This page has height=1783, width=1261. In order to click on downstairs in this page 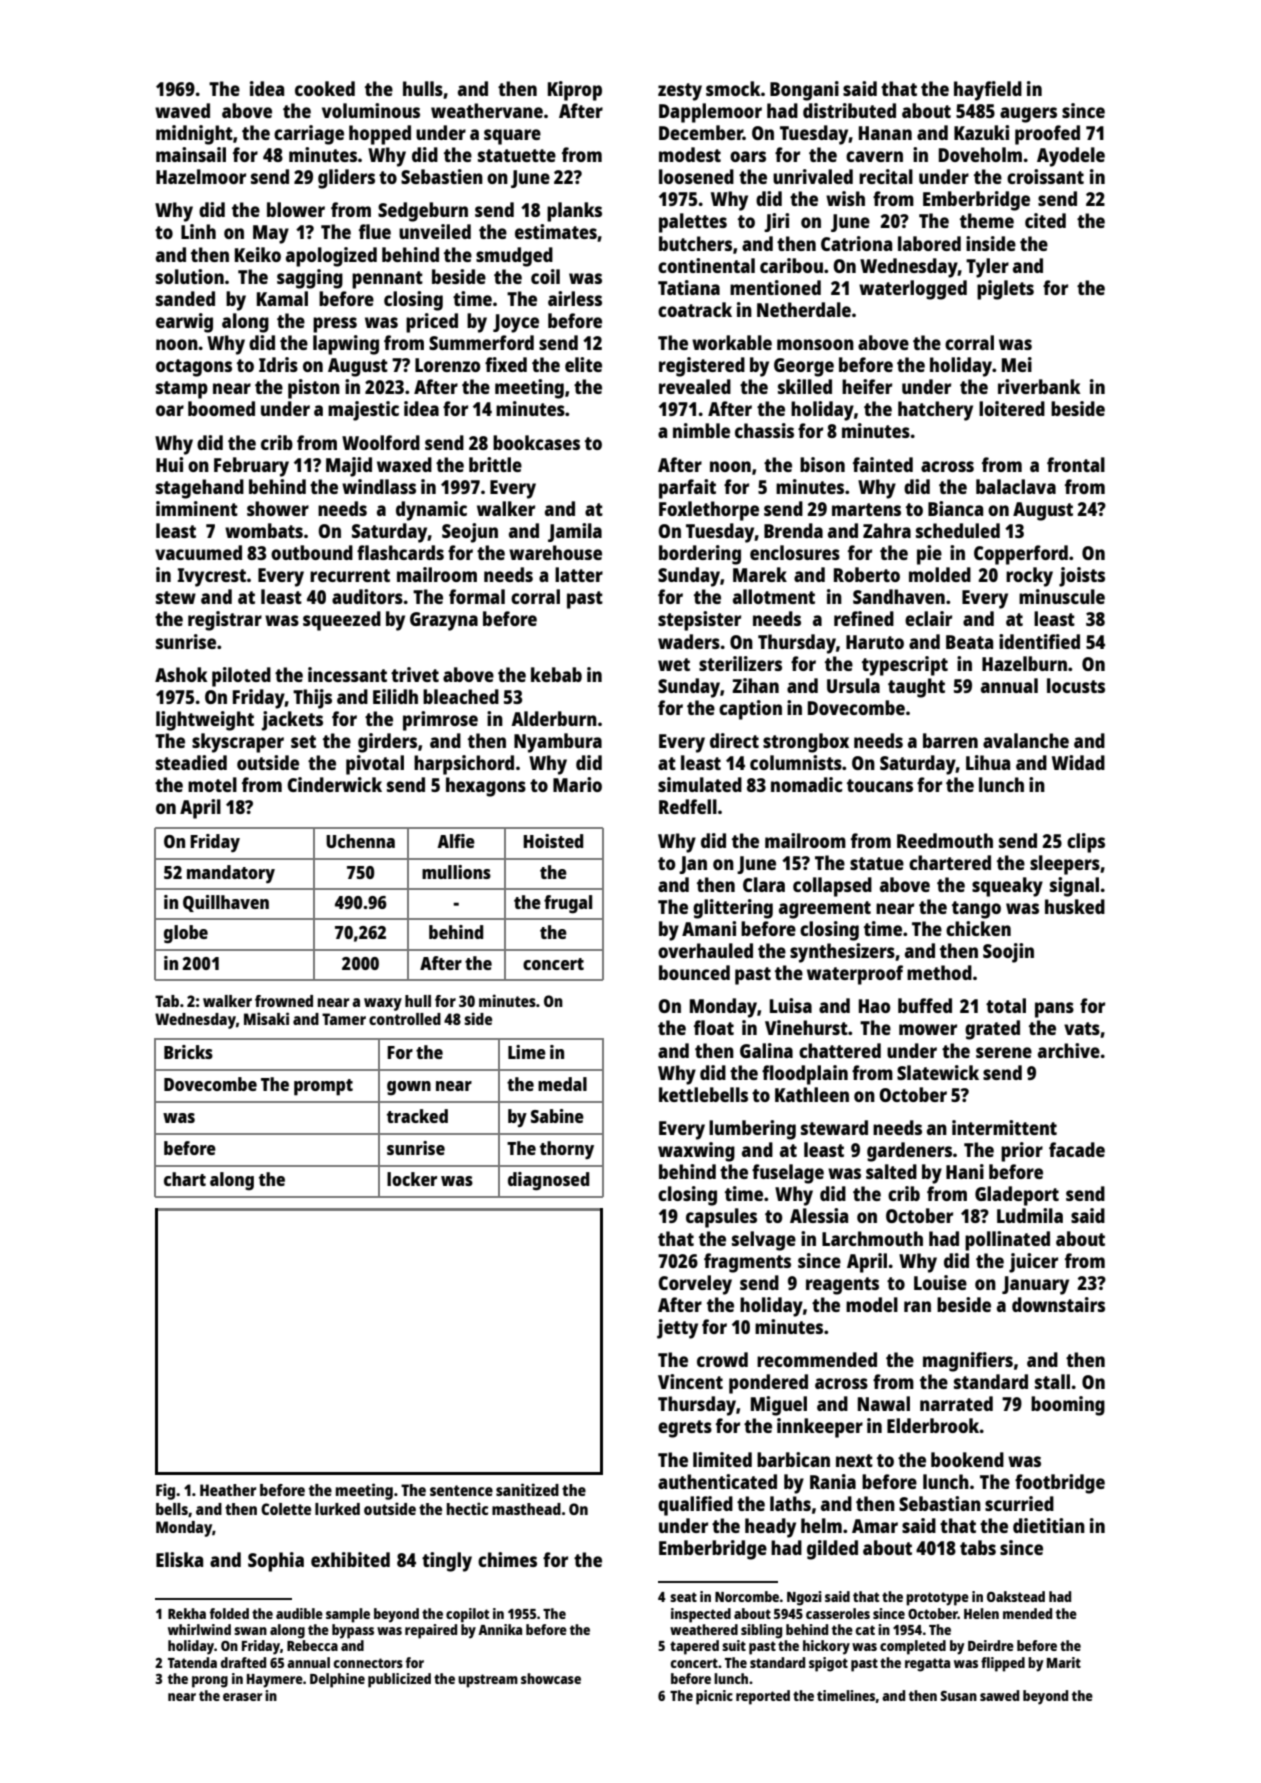, I will do `click(1058, 1304)`.
